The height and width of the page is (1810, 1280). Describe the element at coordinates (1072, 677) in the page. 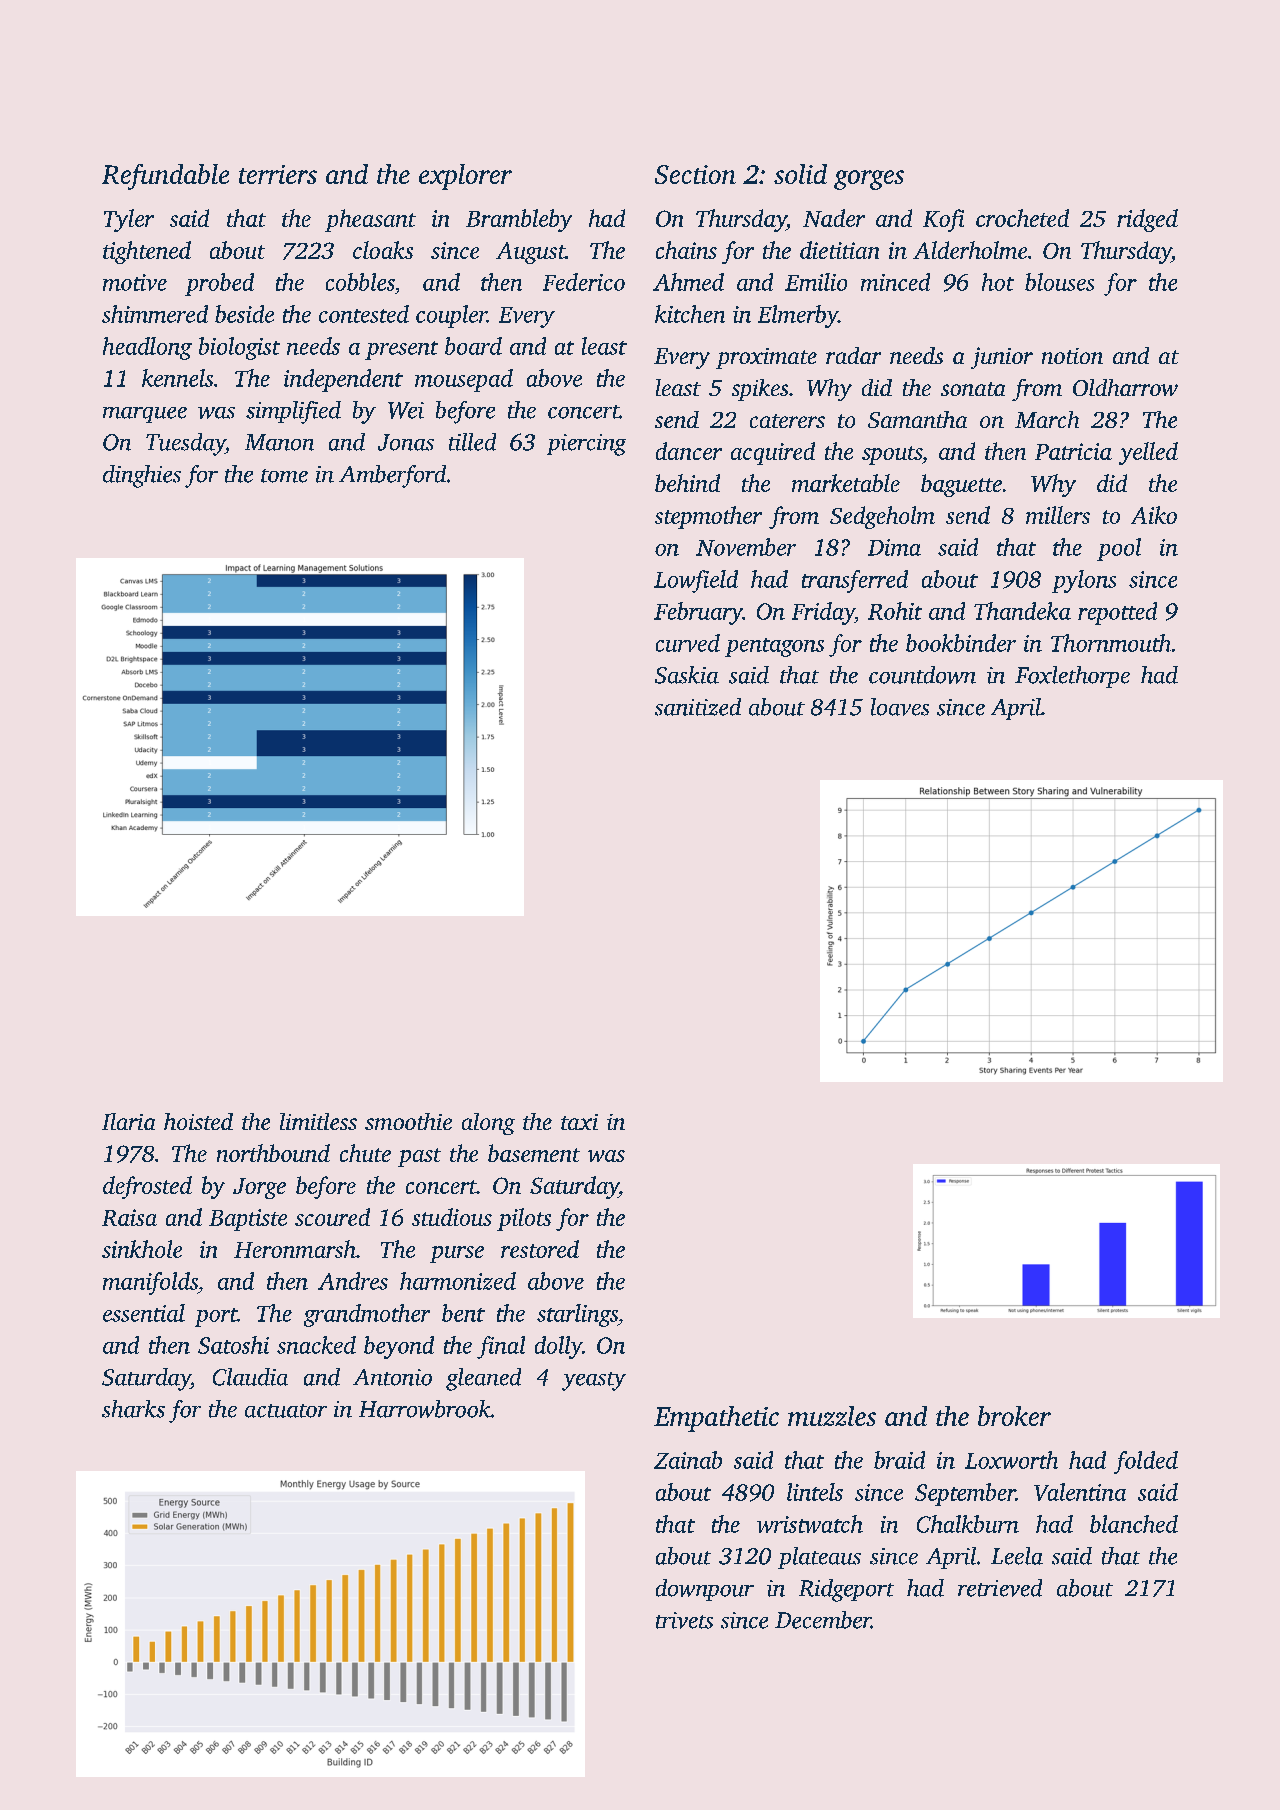

I see `Foxlethorpe` at that location.
